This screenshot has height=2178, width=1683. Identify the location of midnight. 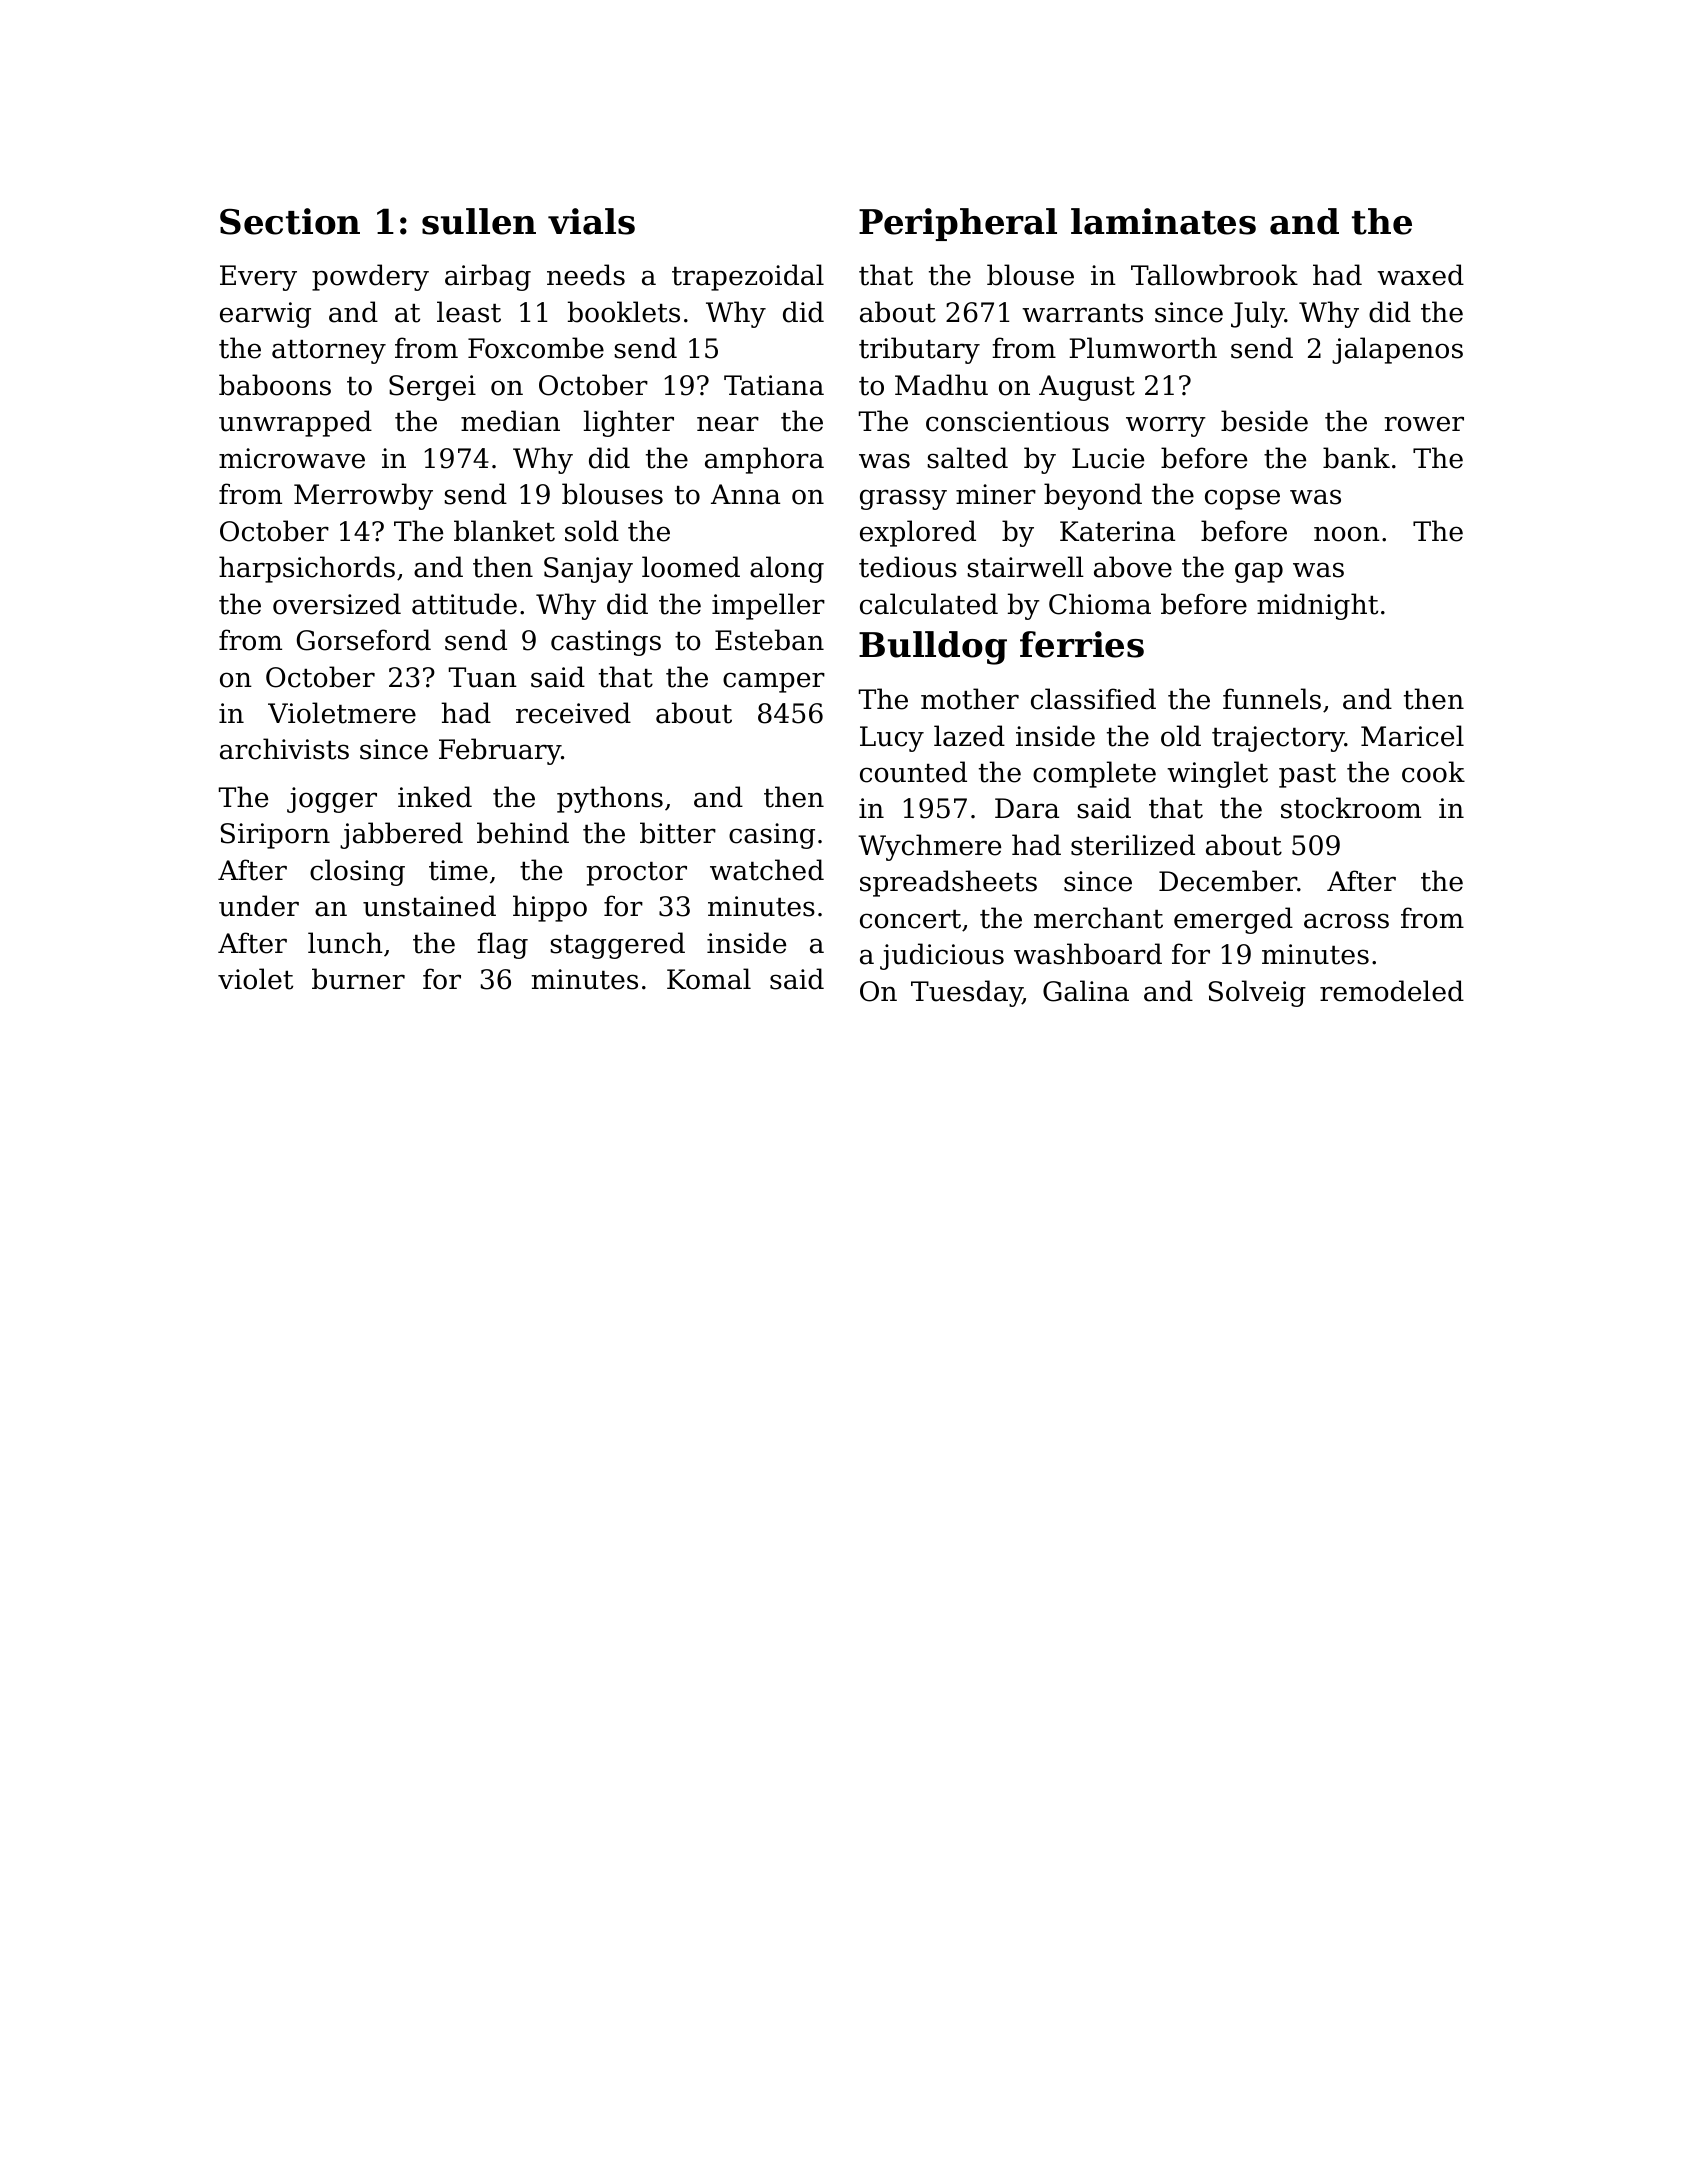
(1317, 606).
